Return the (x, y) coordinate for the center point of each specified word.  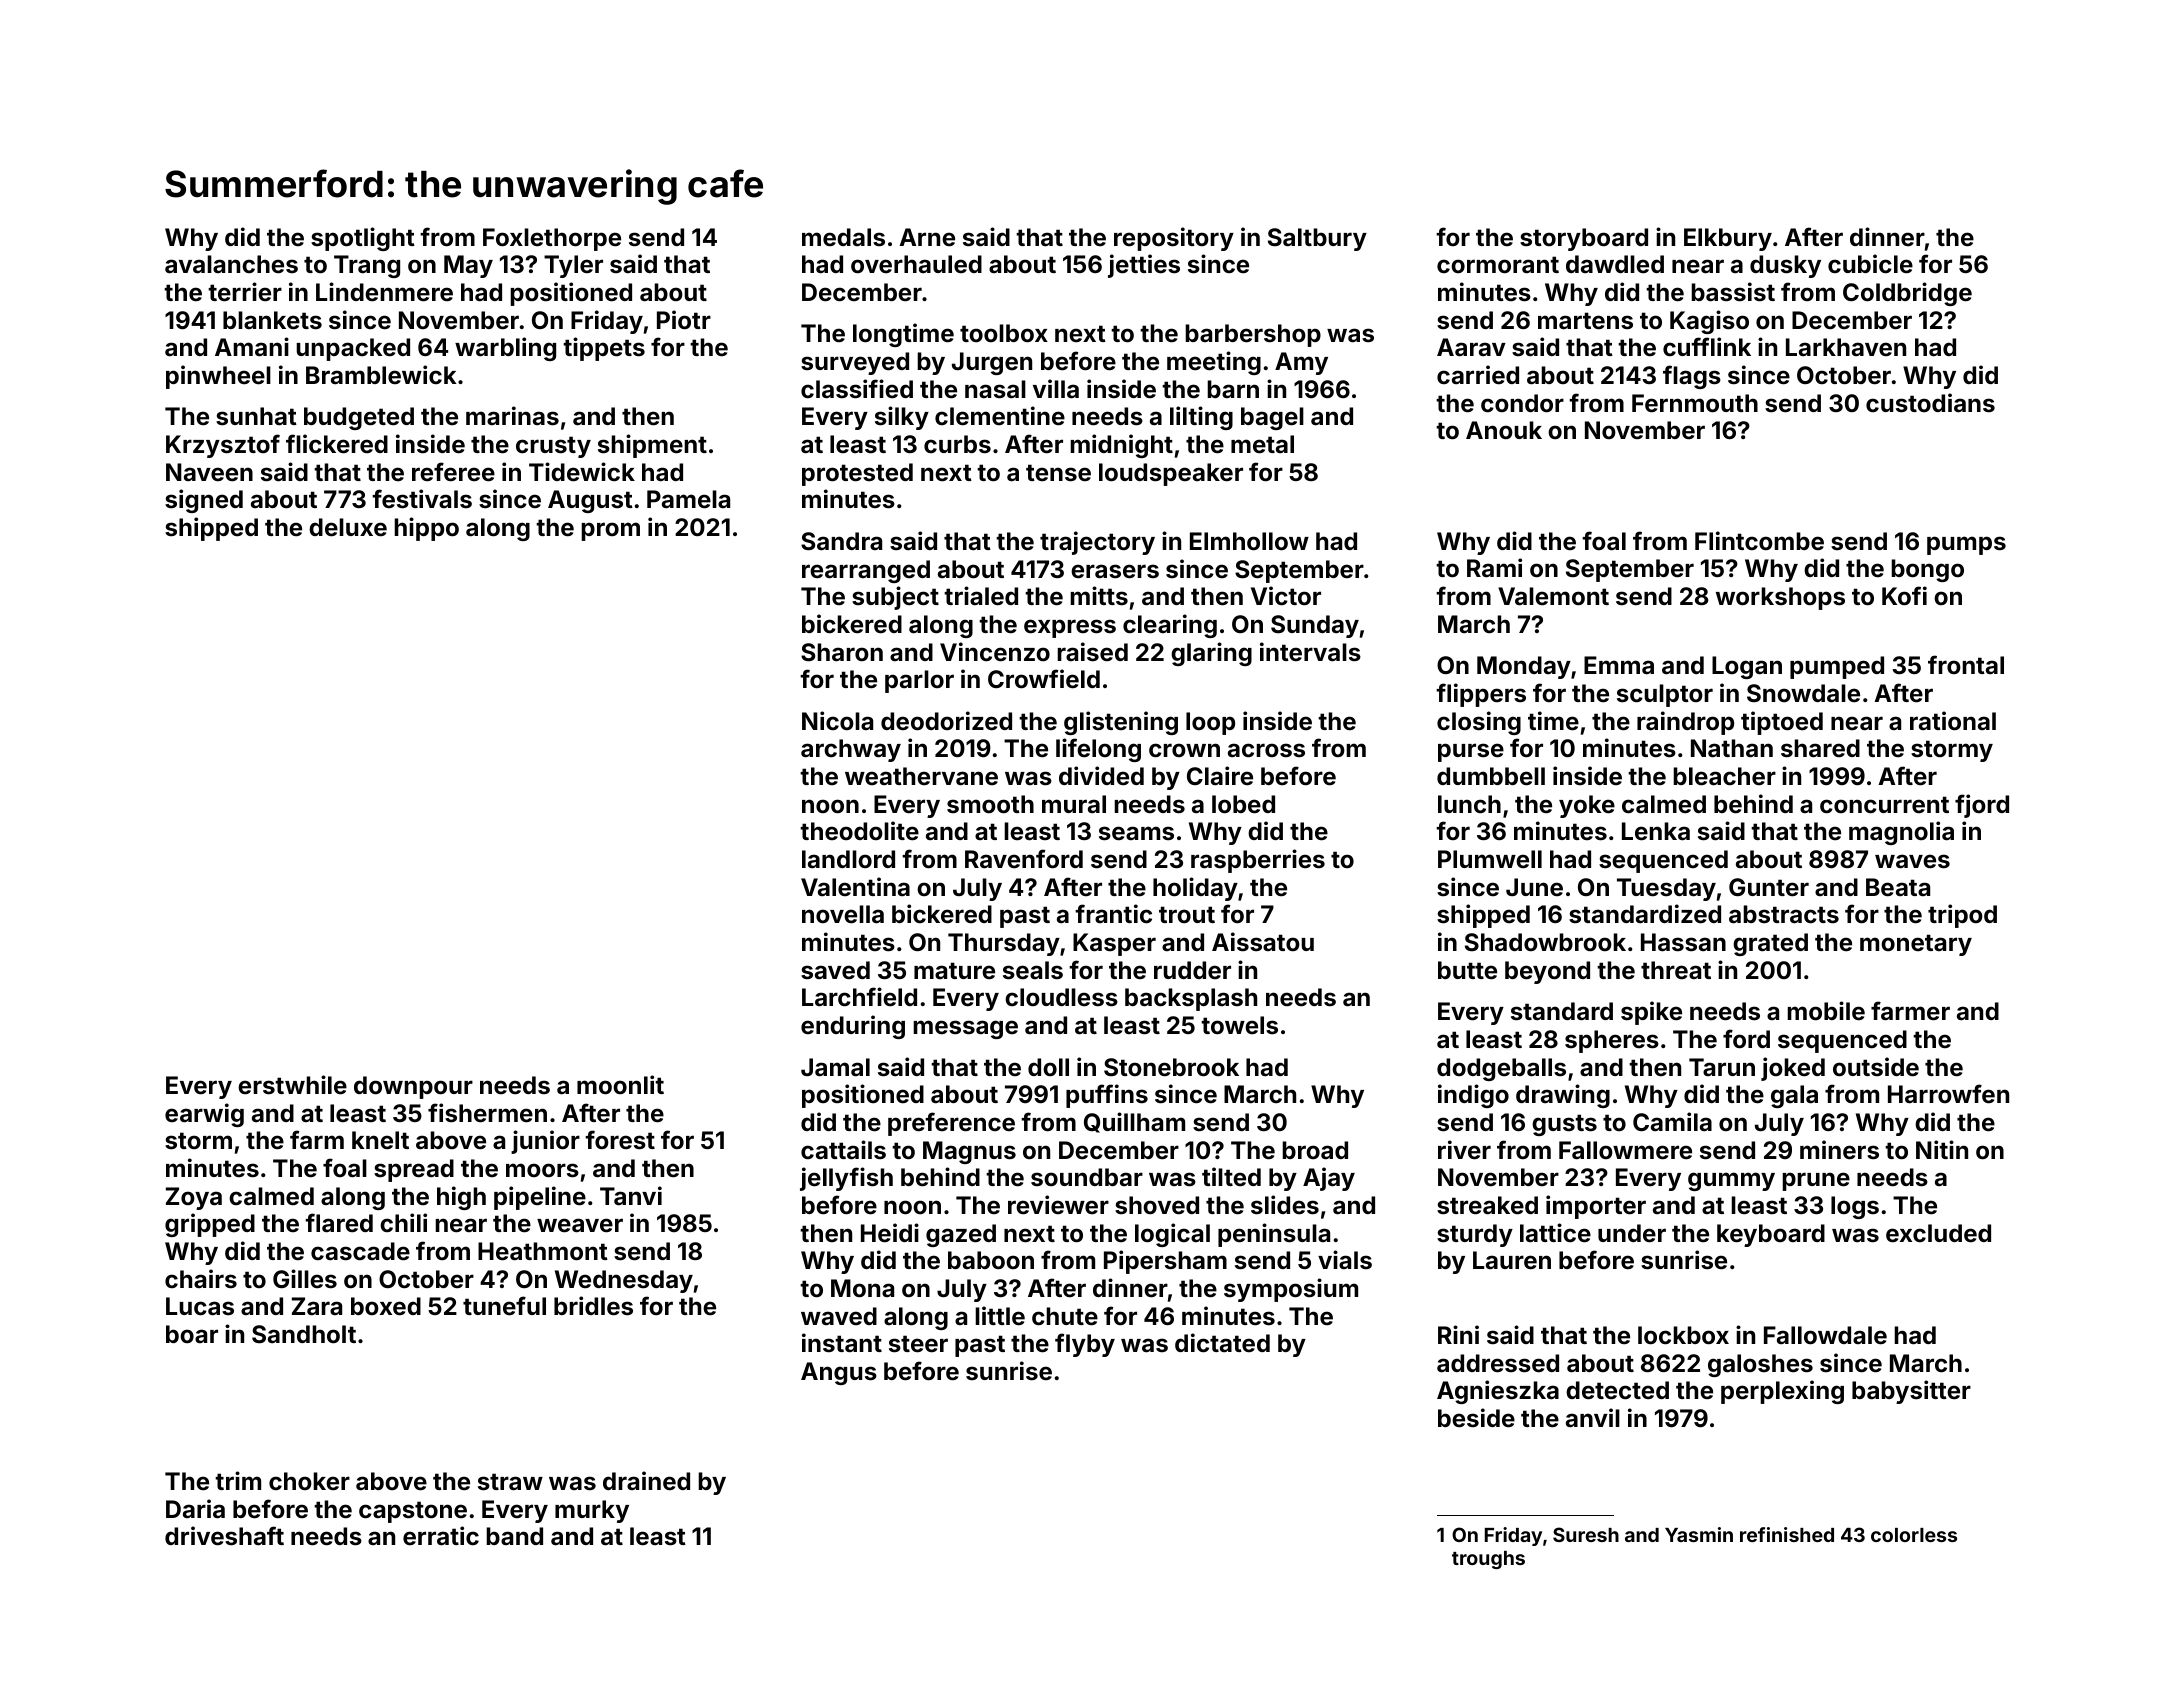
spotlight (363, 239)
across (1266, 750)
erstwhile (292, 1085)
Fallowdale (1825, 1335)
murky (592, 1511)
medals (843, 237)
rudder (1192, 970)
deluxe (348, 527)
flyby (1085, 1345)
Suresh (1586, 1534)
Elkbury (1728, 239)
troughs (1488, 1560)
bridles (593, 1306)
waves (1912, 861)
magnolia (1901, 833)
